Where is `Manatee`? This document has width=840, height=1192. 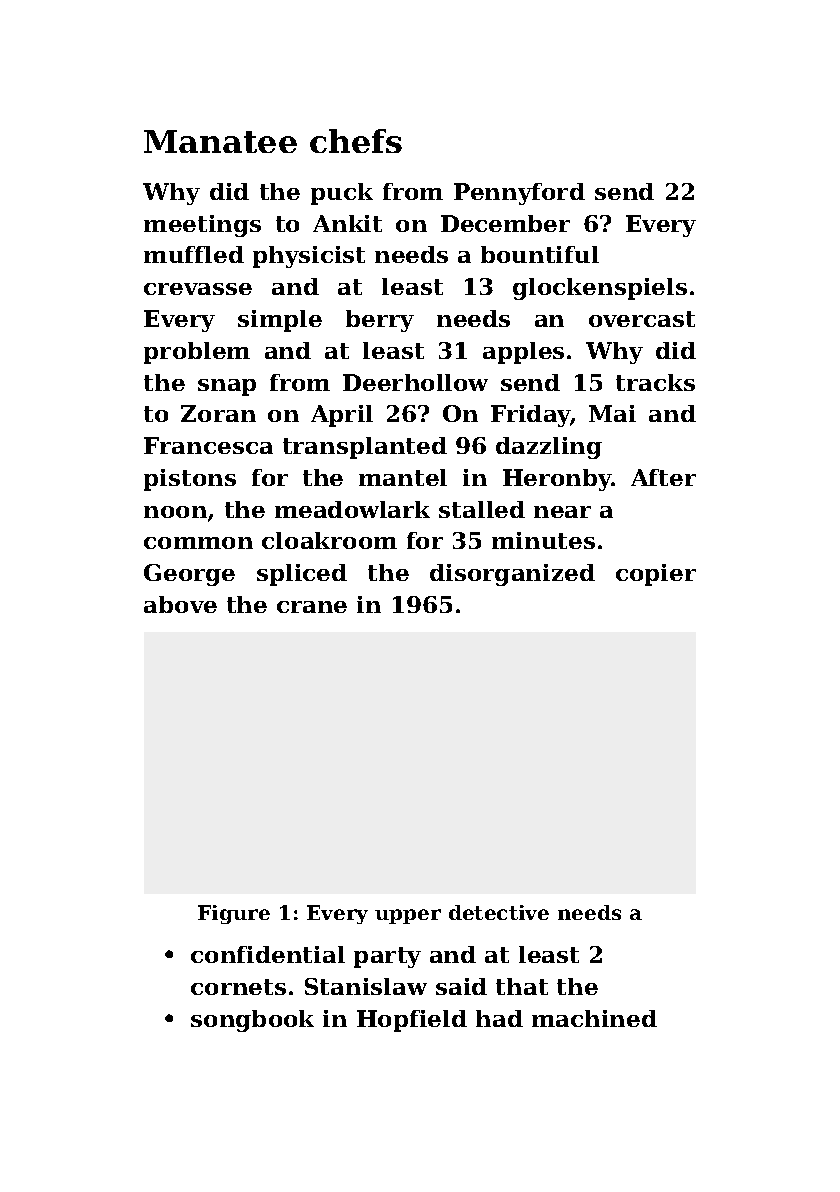 Manatee is located at coordinates (220, 141).
